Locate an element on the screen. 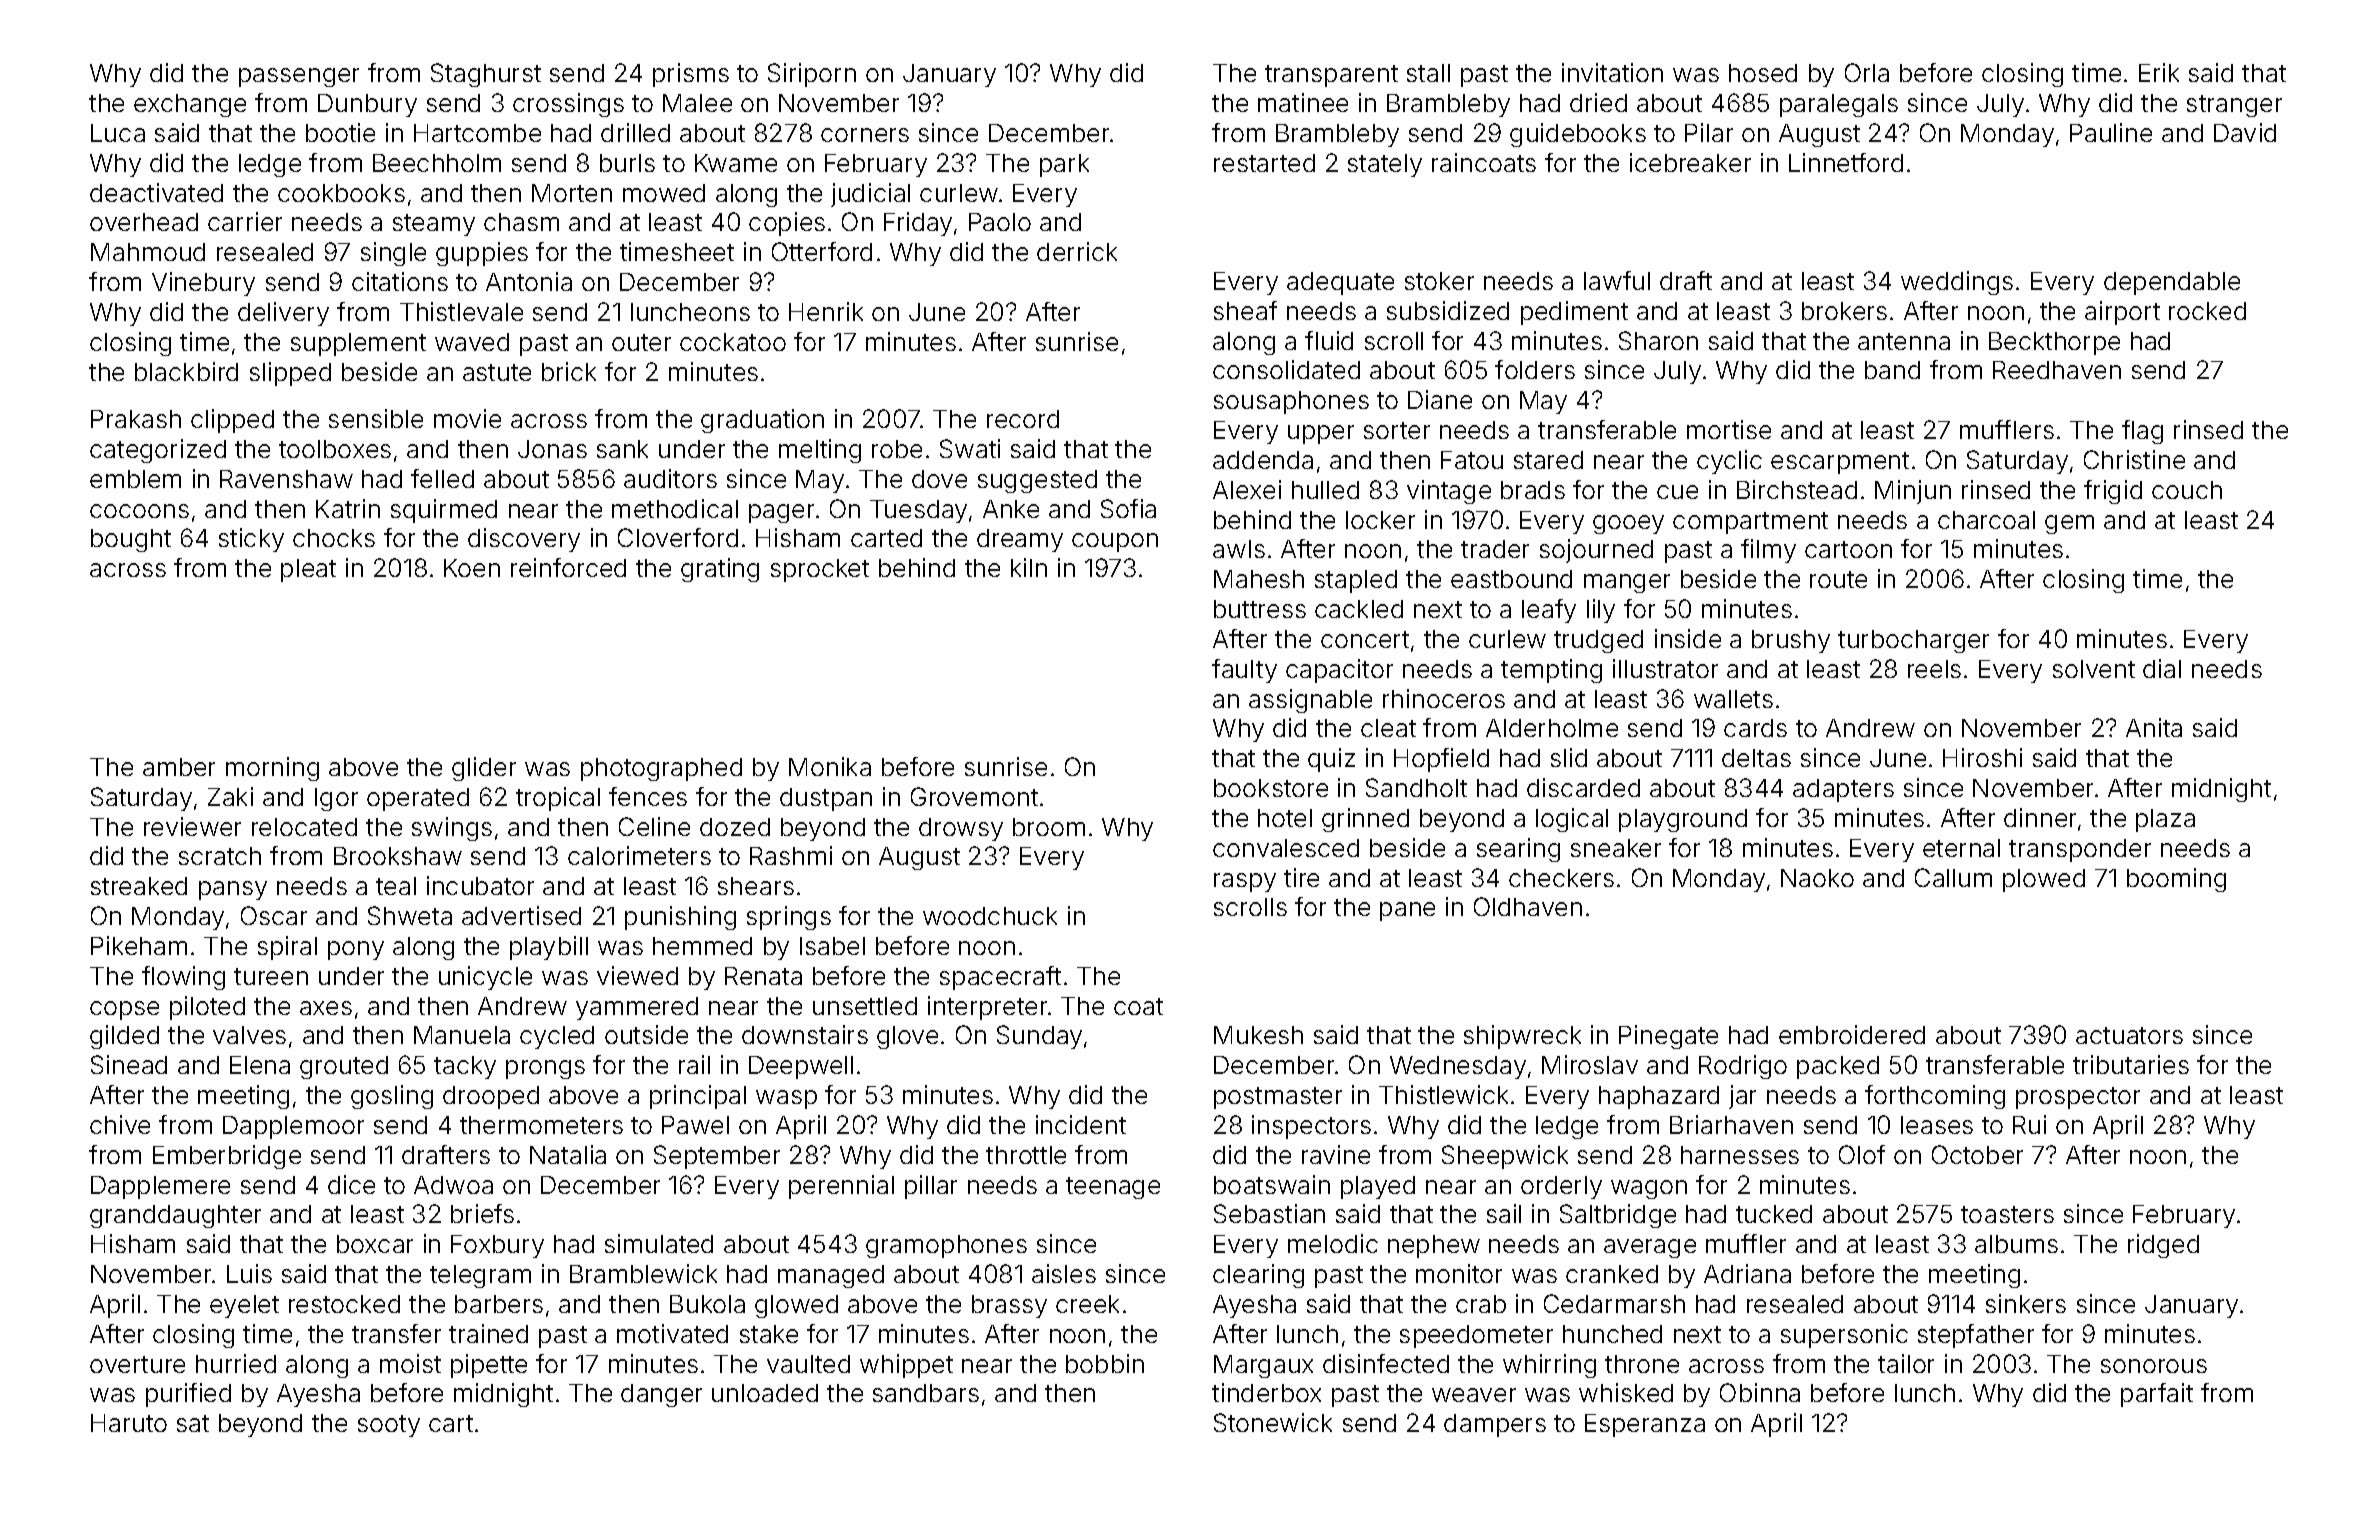 The image size is (2380, 1540). Olof is located at coordinates (1862, 1154).
